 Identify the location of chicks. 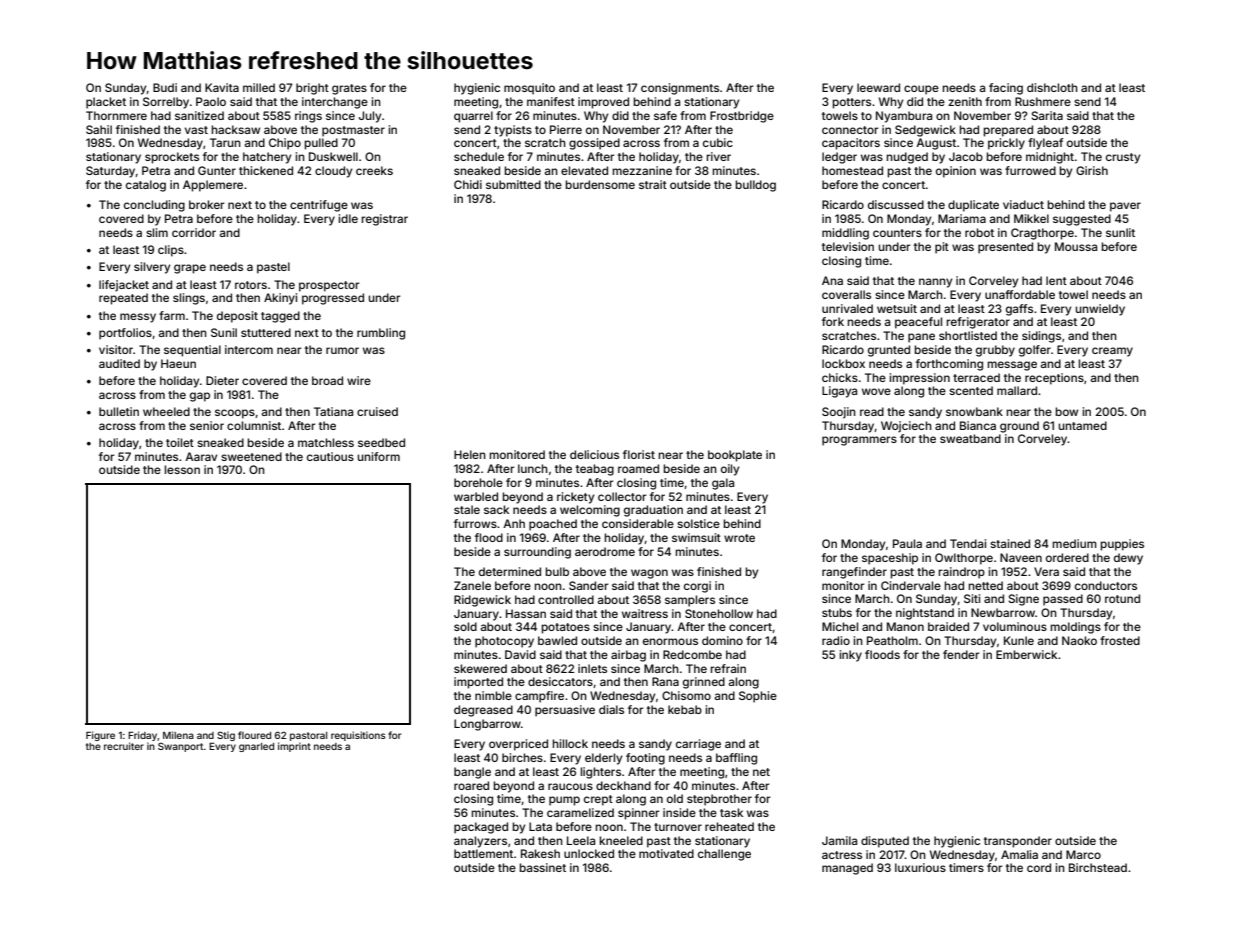
(840, 377).
